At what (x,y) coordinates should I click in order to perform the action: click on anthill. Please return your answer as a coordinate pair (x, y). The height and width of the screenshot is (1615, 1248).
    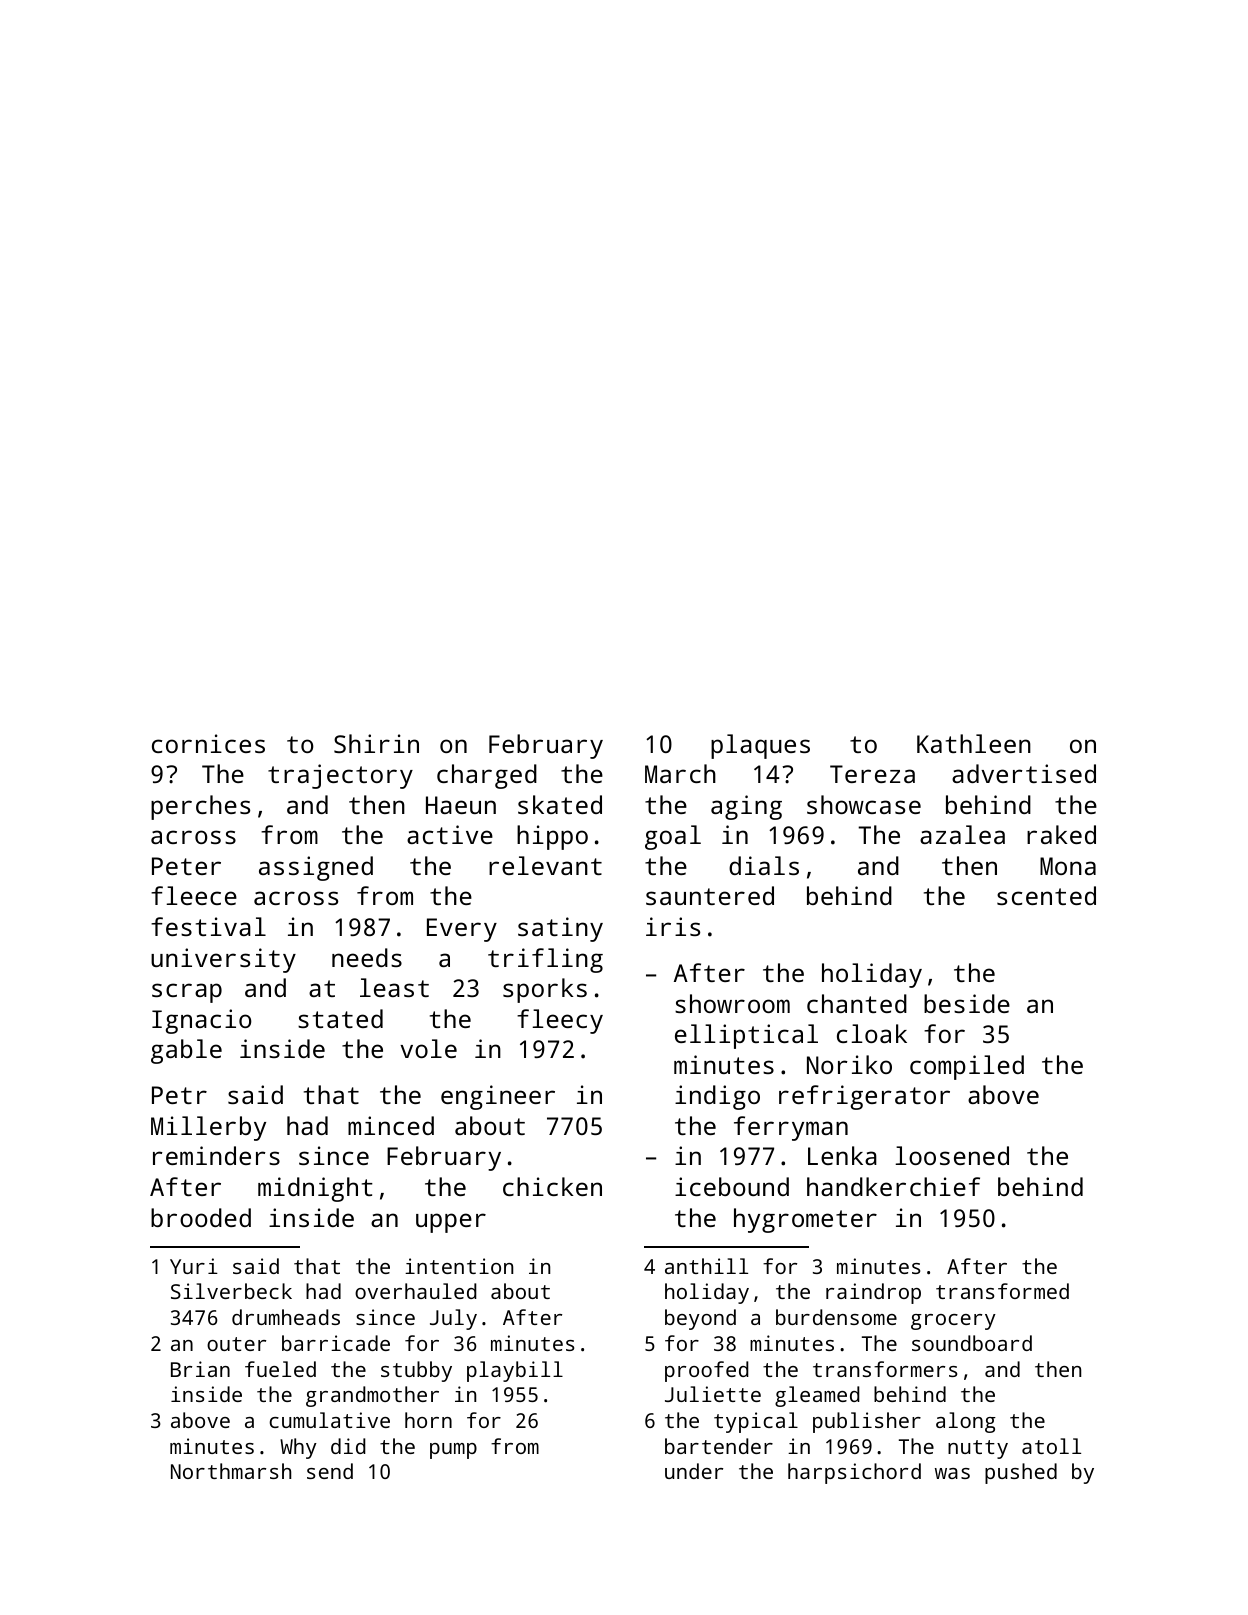
    Looking at the image, I should click on (706, 1266).
